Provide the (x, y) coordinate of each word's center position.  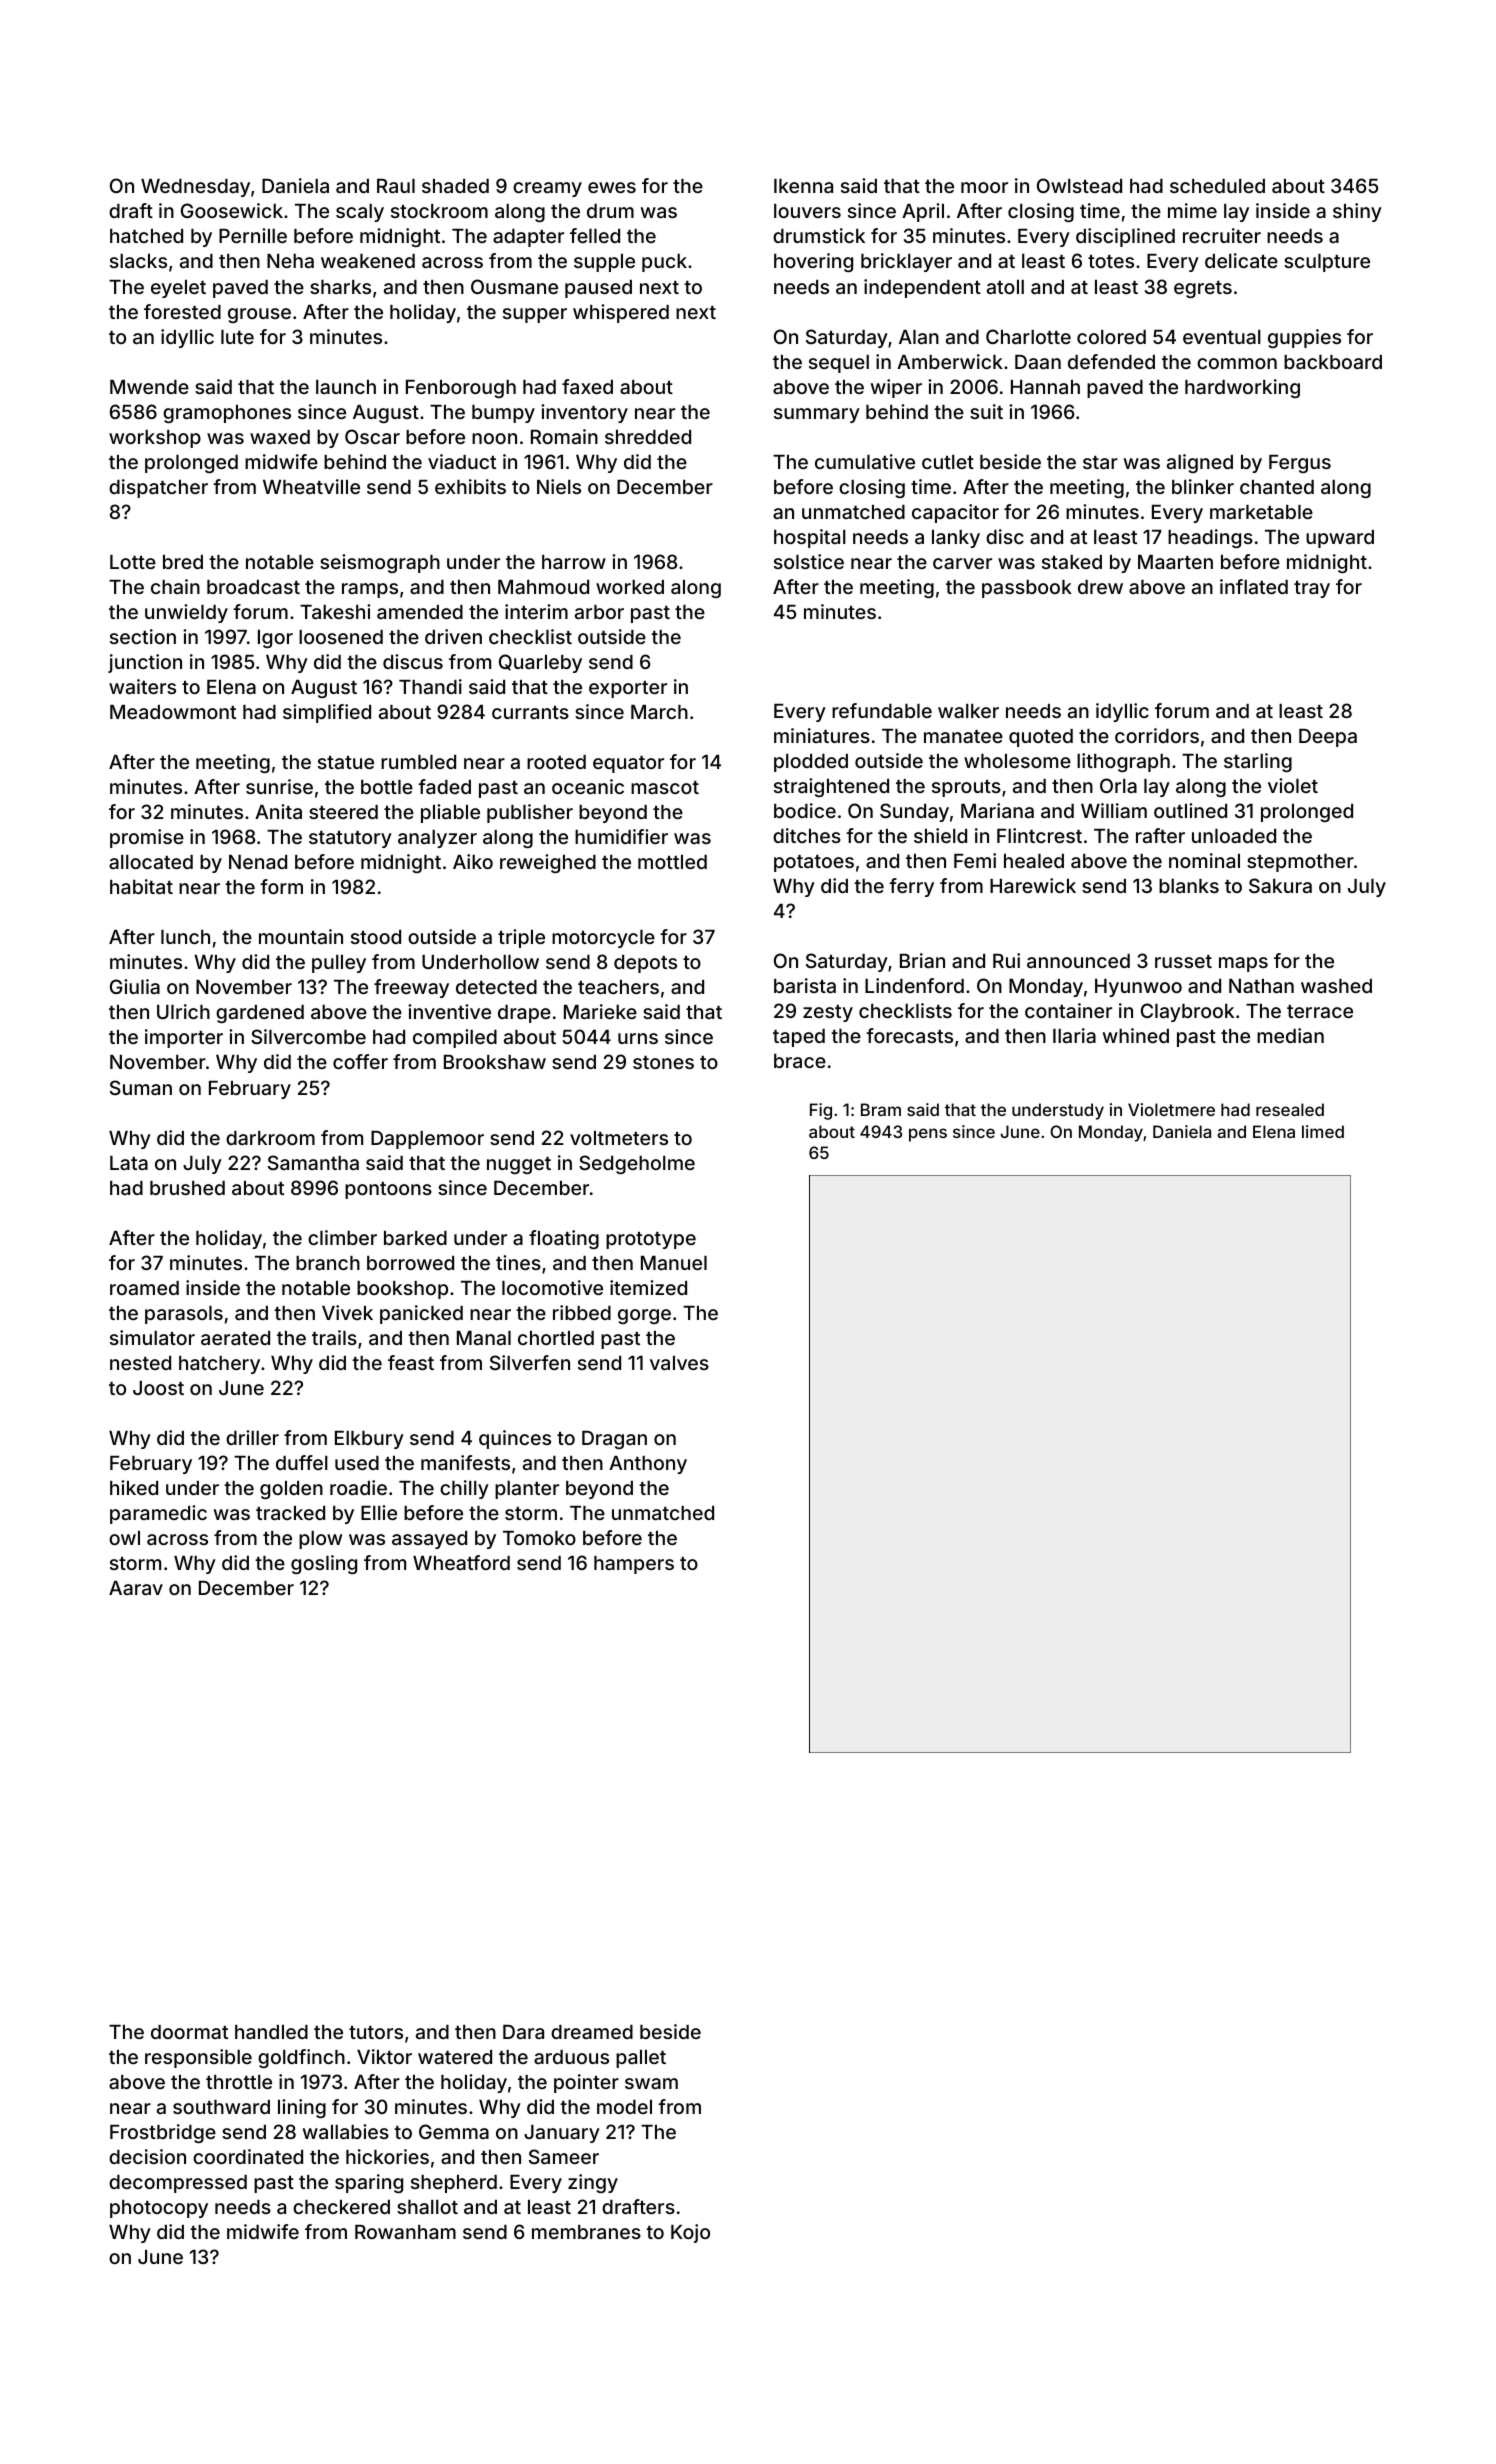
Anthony (648, 1465)
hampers (634, 1565)
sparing (369, 2183)
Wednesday (195, 188)
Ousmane (514, 286)
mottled (672, 862)
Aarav (136, 1588)
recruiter (1222, 235)
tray (1312, 589)
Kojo (690, 2233)
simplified (327, 713)
